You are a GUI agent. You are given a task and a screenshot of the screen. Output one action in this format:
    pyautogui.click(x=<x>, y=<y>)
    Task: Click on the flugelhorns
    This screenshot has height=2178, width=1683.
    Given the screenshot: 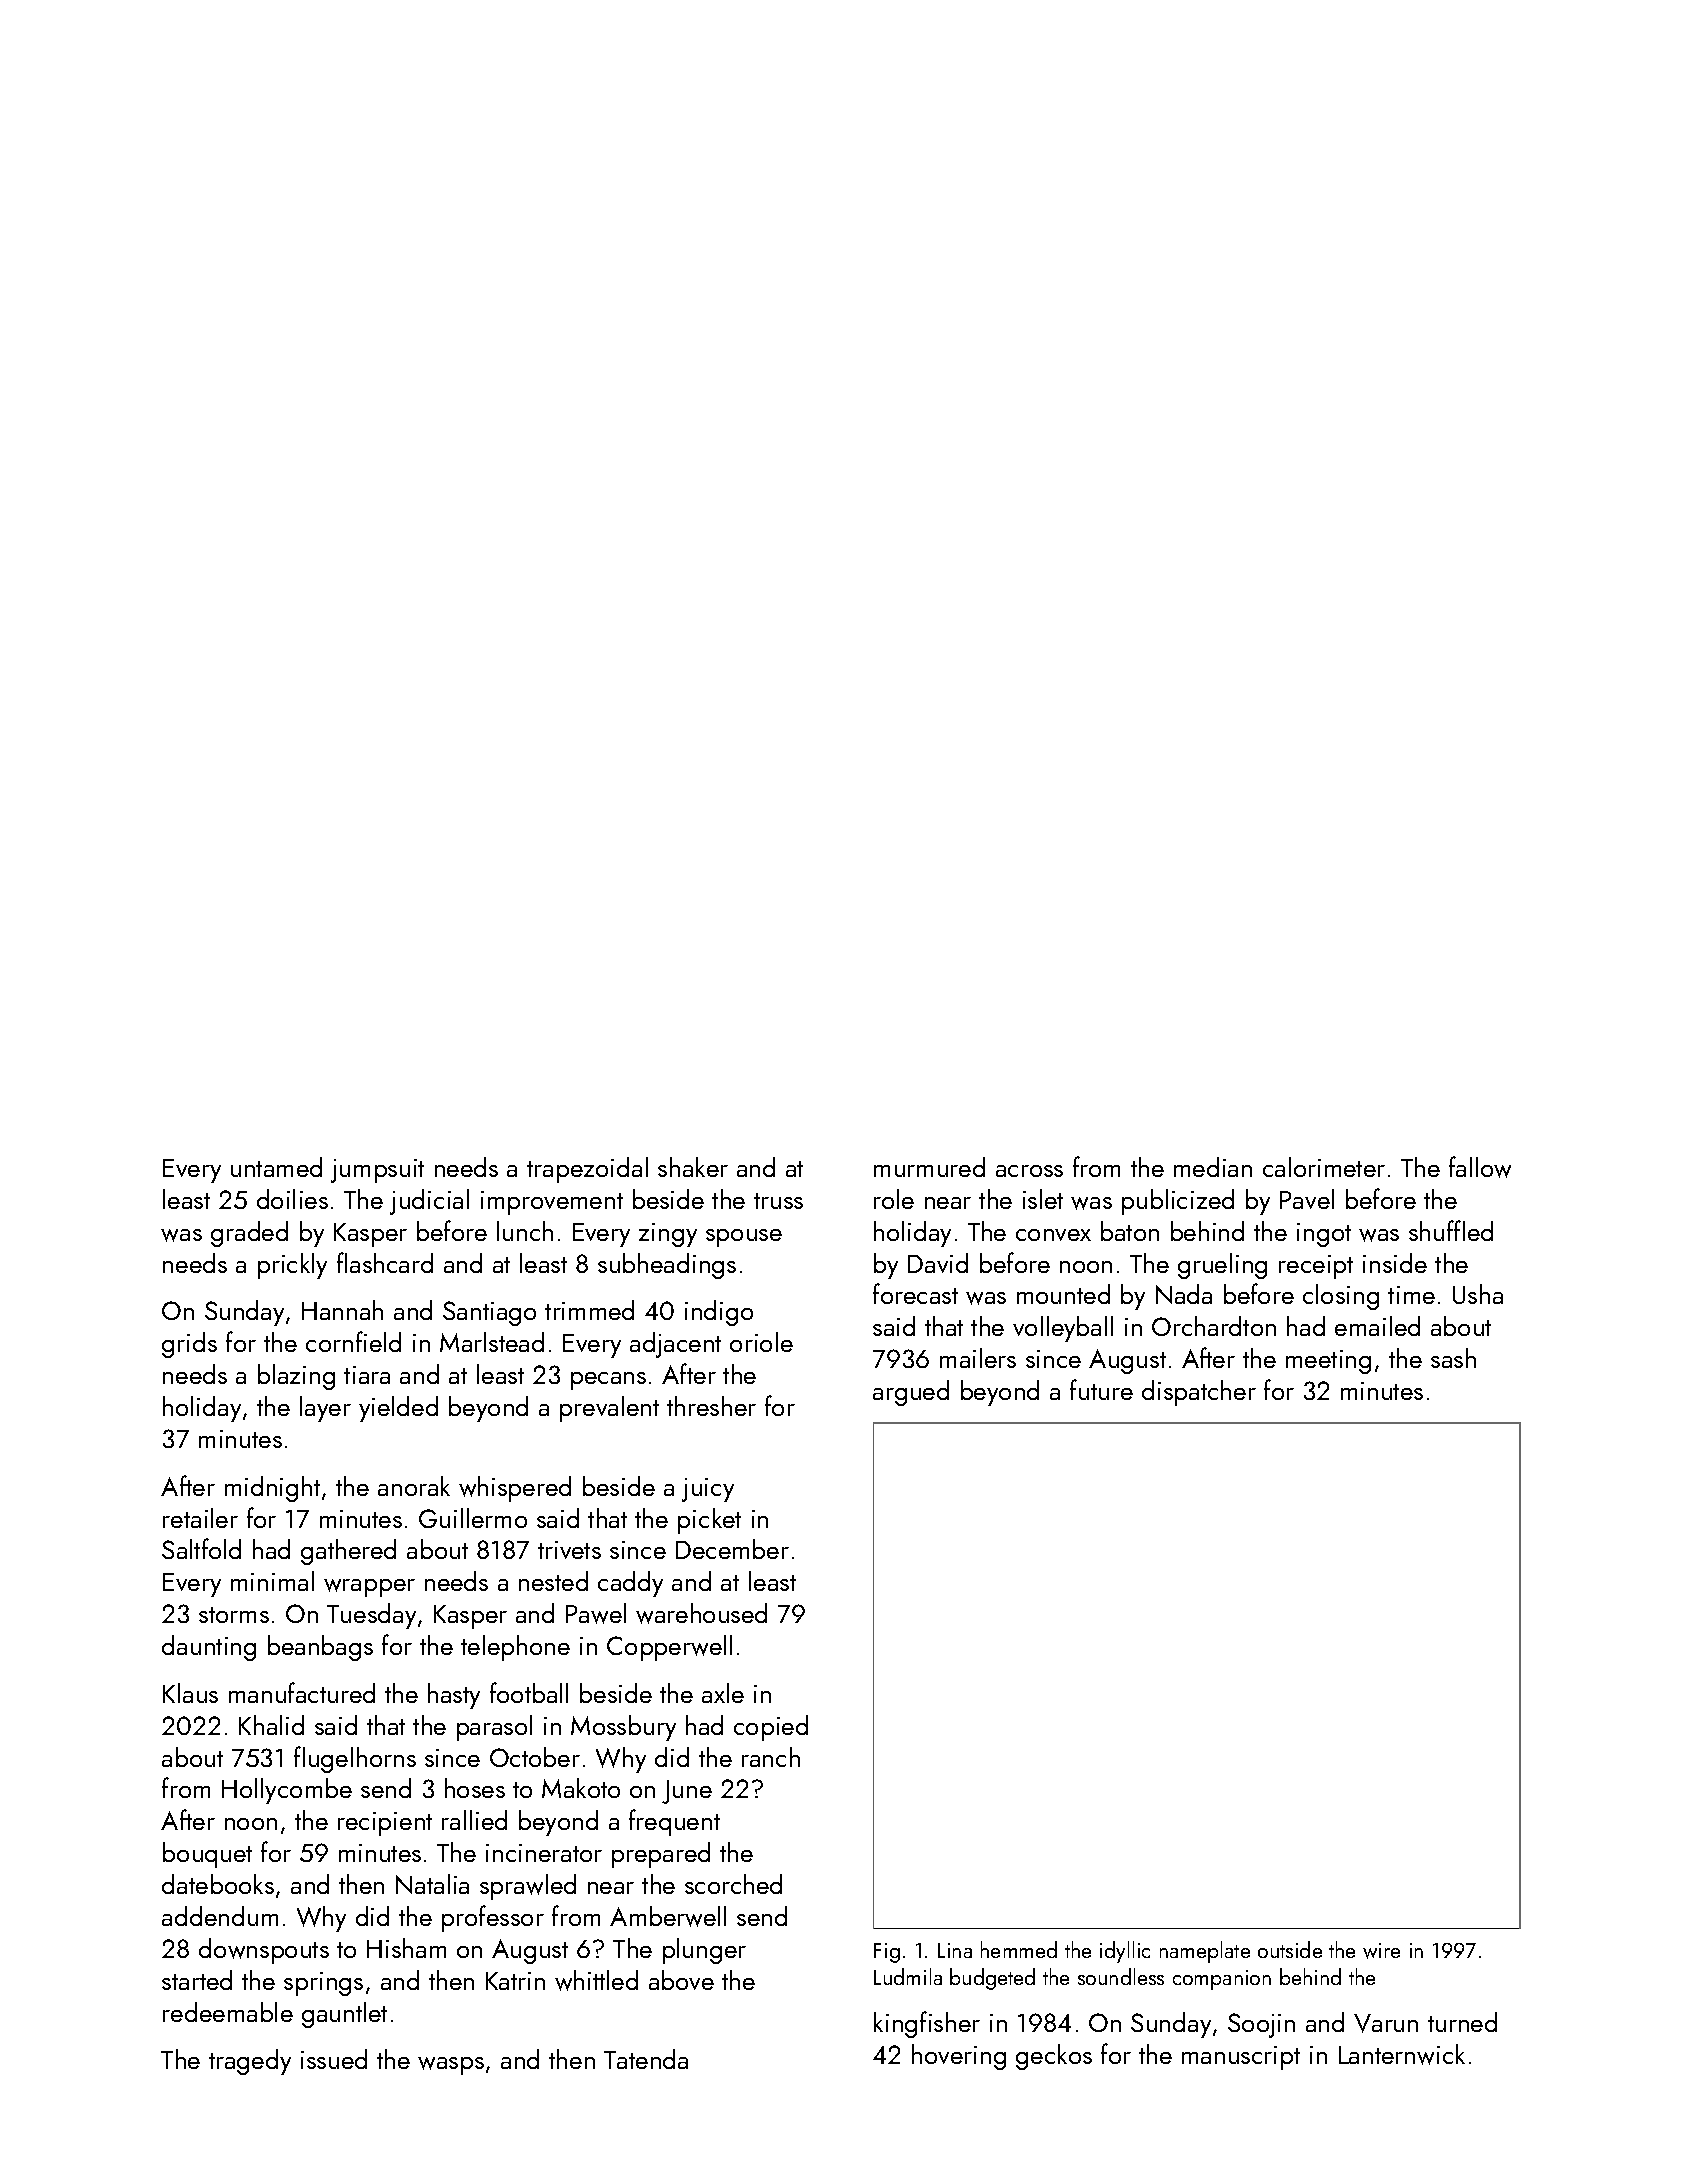 What is the action you would take?
    pyautogui.click(x=355, y=1759)
